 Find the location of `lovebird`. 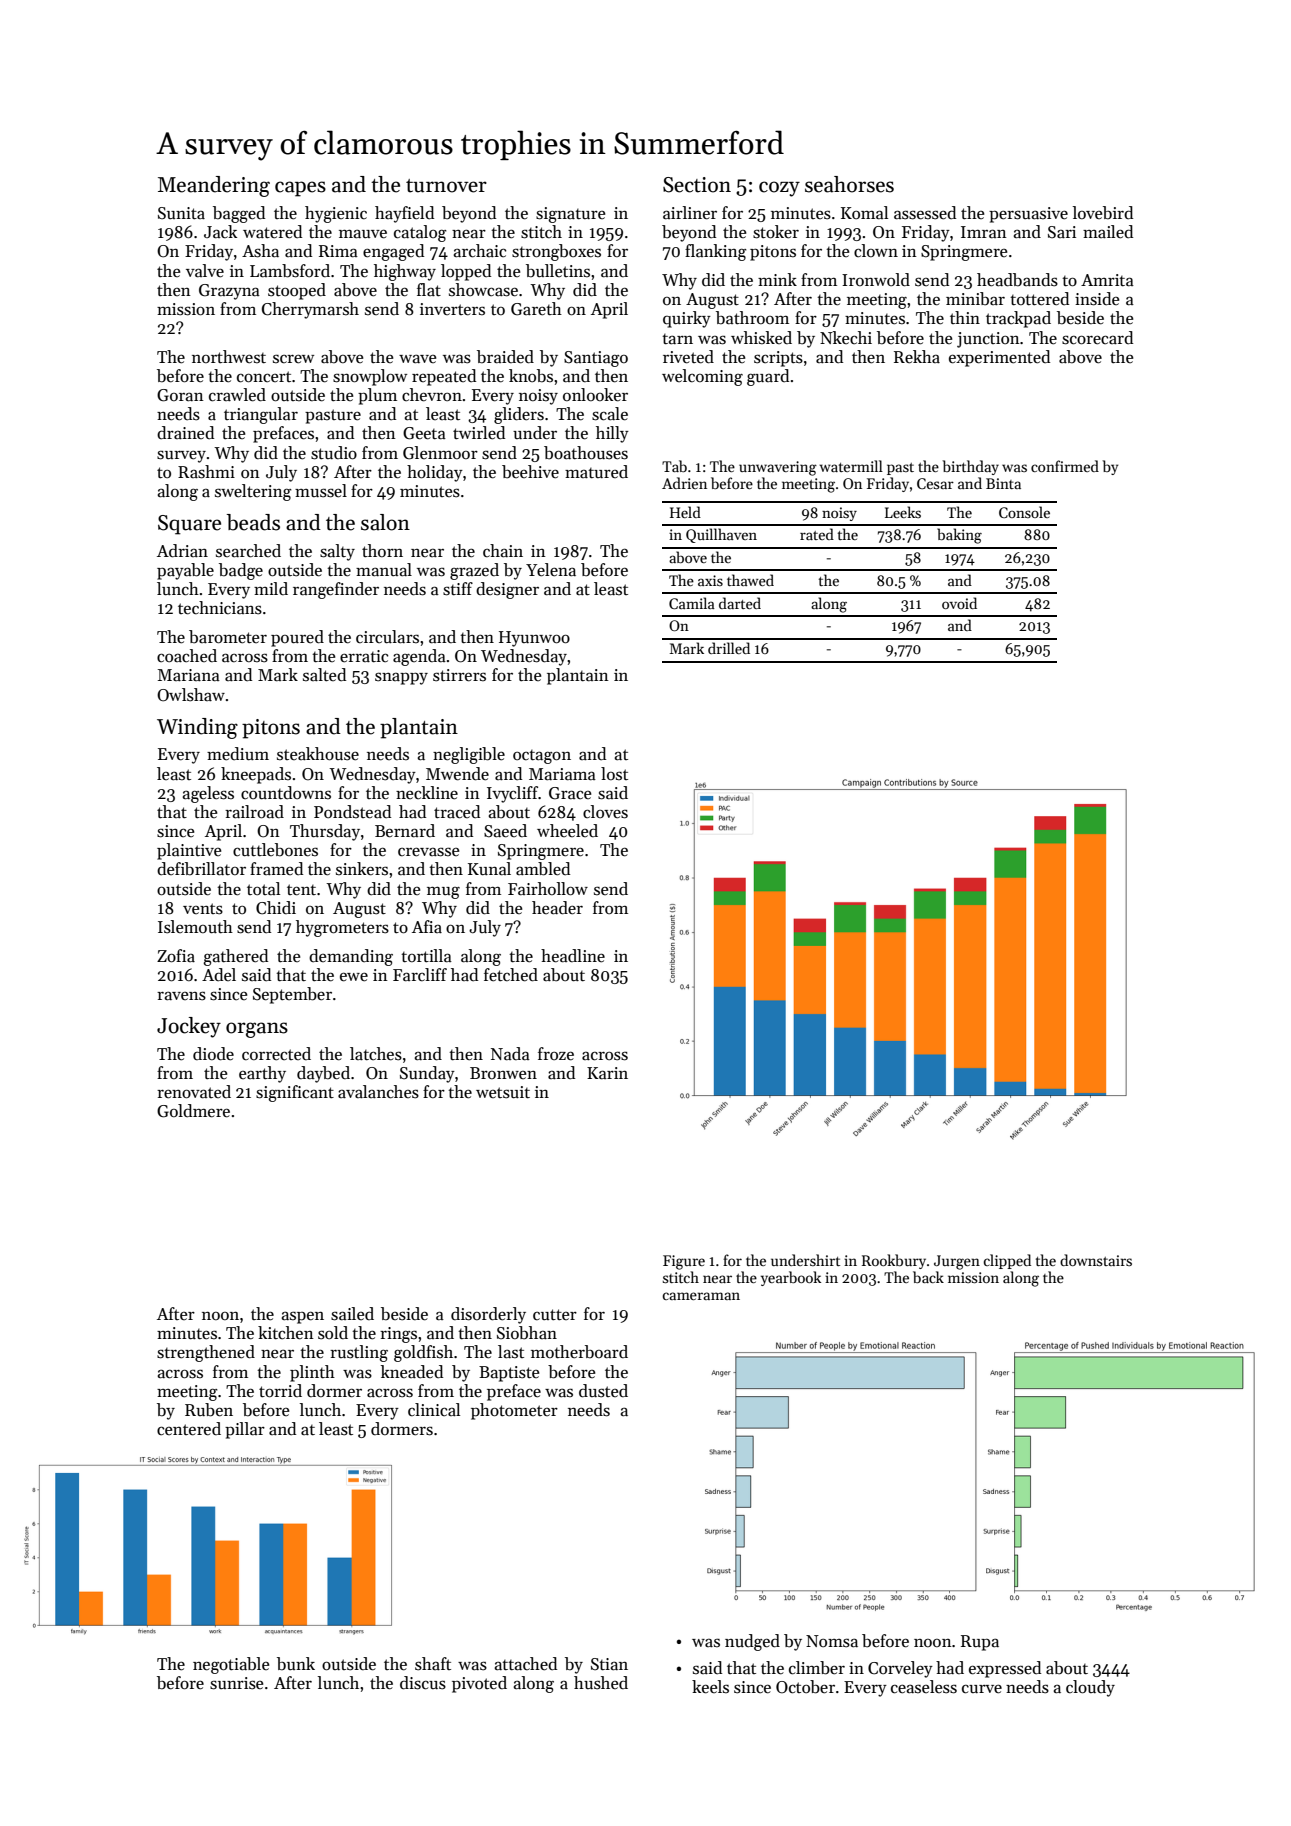

lovebird is located at coordinates (1103, 213).
